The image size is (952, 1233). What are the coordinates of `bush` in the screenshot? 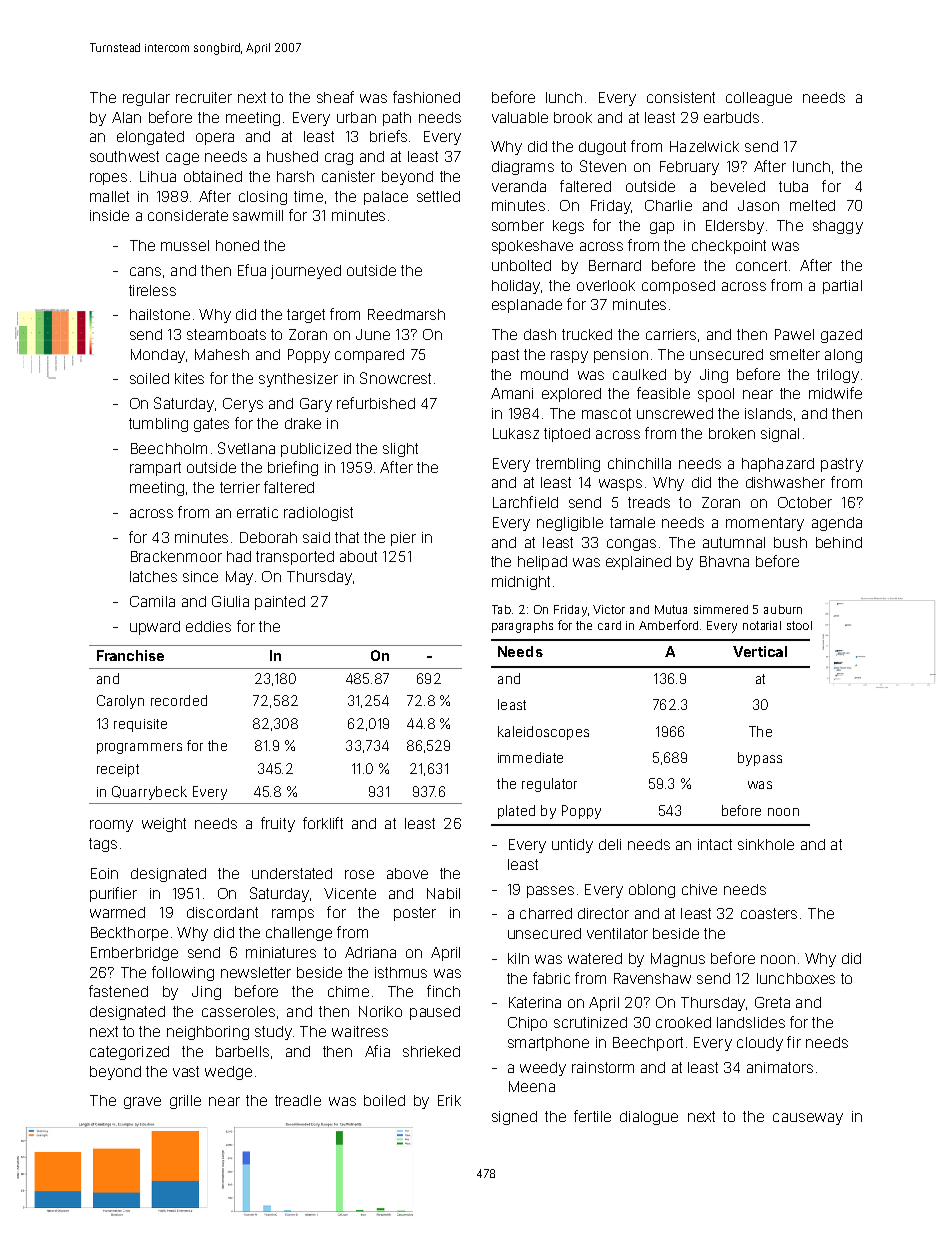 It's located at (790, 542).
